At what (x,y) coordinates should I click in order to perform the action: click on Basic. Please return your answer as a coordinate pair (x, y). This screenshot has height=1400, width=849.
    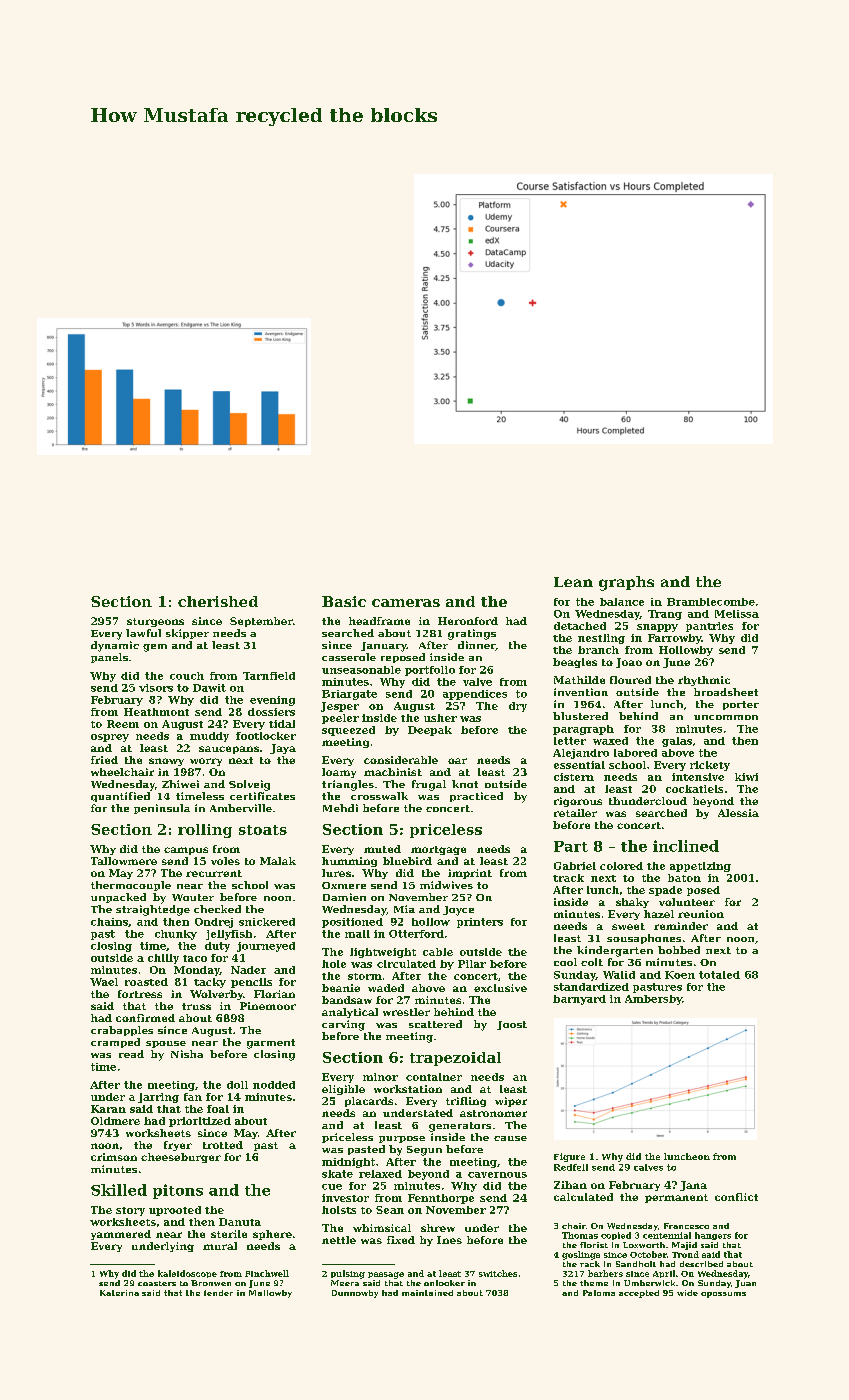
    Looking at the image, I should click on (344, 601).
